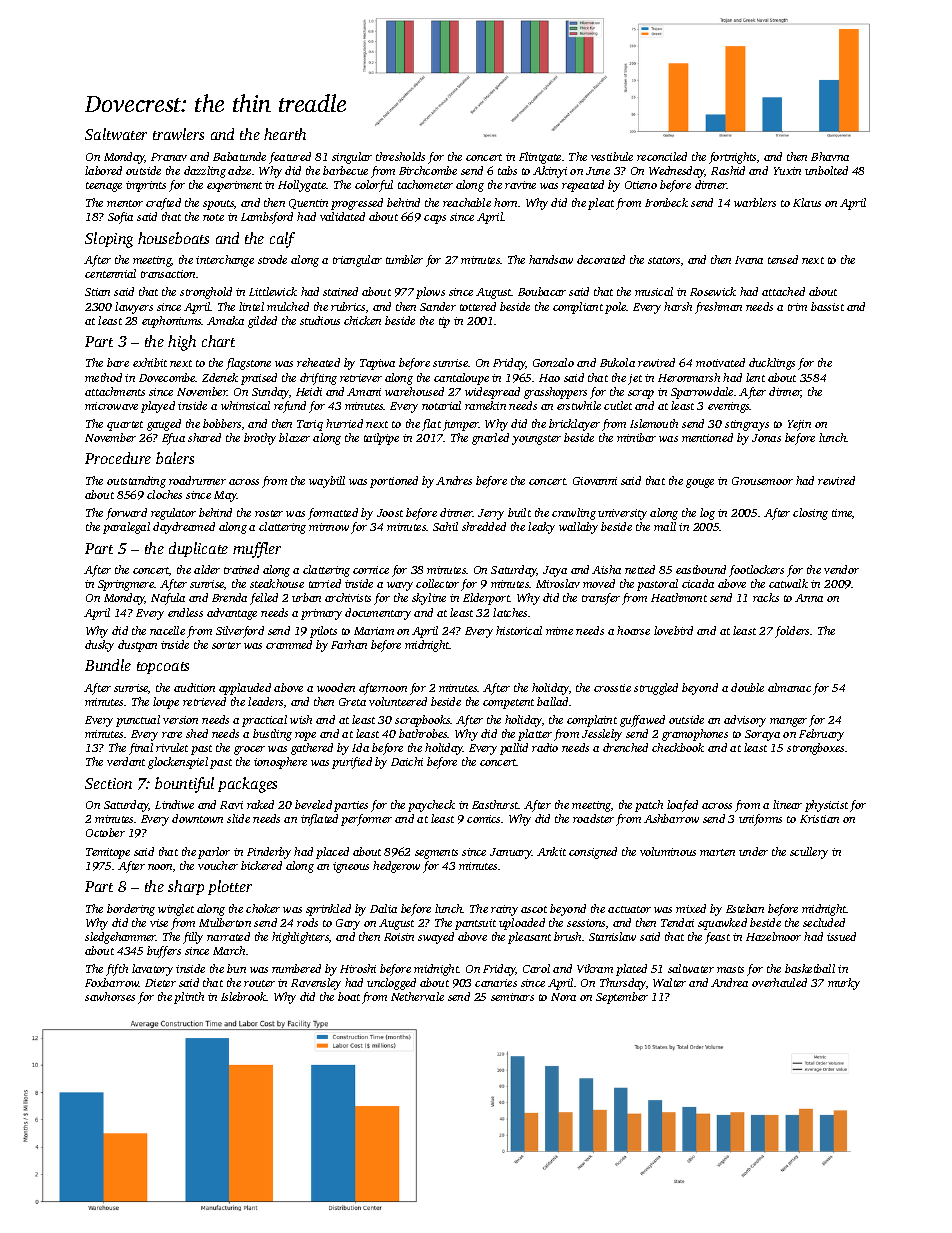 The height and width of the page is (1233, 952). What do you see at coordinates (126, 528) in the page?
I see `paralegal` at bounding box center [126, 528].
